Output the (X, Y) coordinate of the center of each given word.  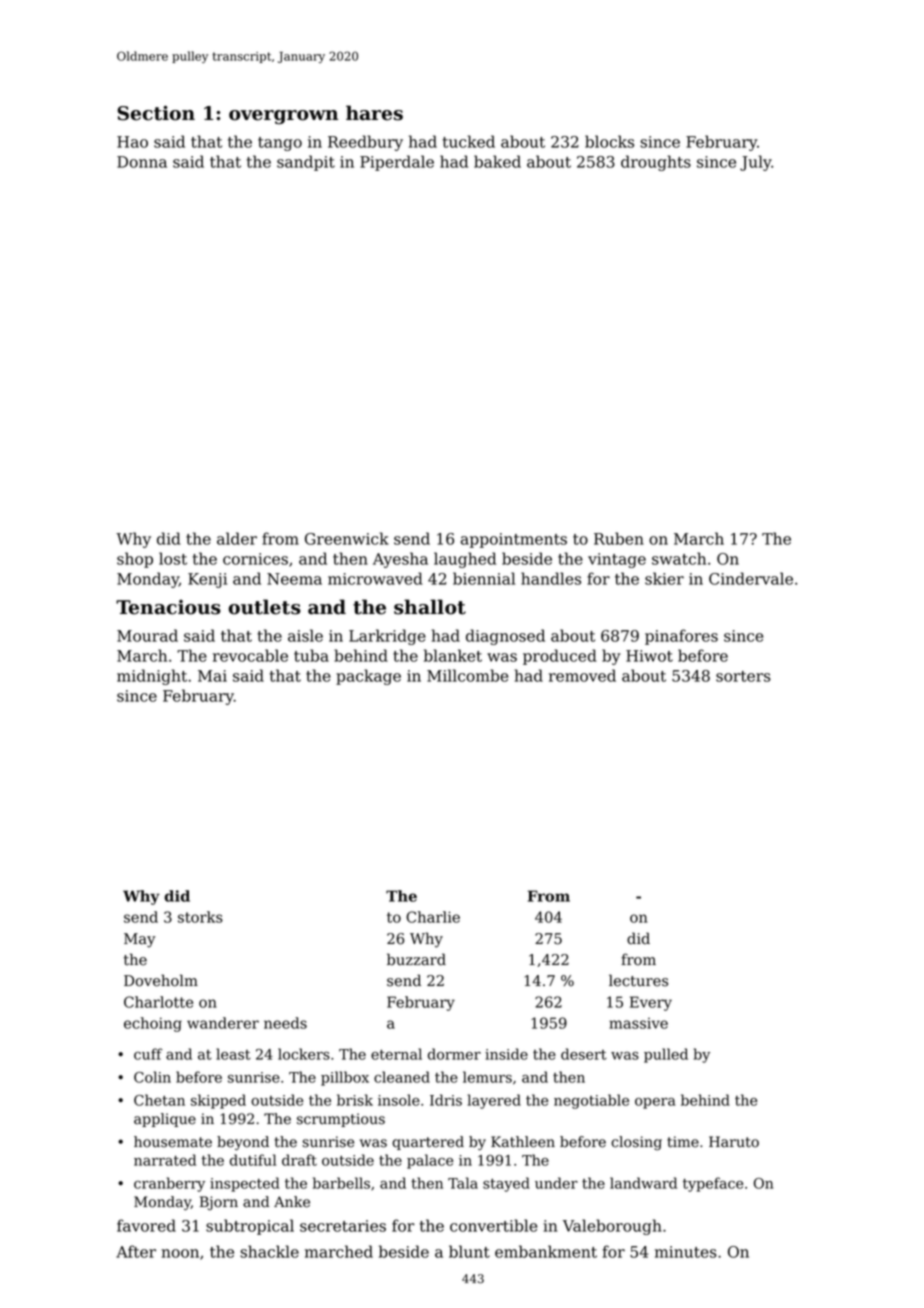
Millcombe (467, 675)
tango (280, 144)
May (140, 940)
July (756, 163)
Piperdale (397, 163)
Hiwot (649, 656)
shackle (269, 1251)
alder (237, 538)
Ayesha (400, 560)
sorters (743, 676)
